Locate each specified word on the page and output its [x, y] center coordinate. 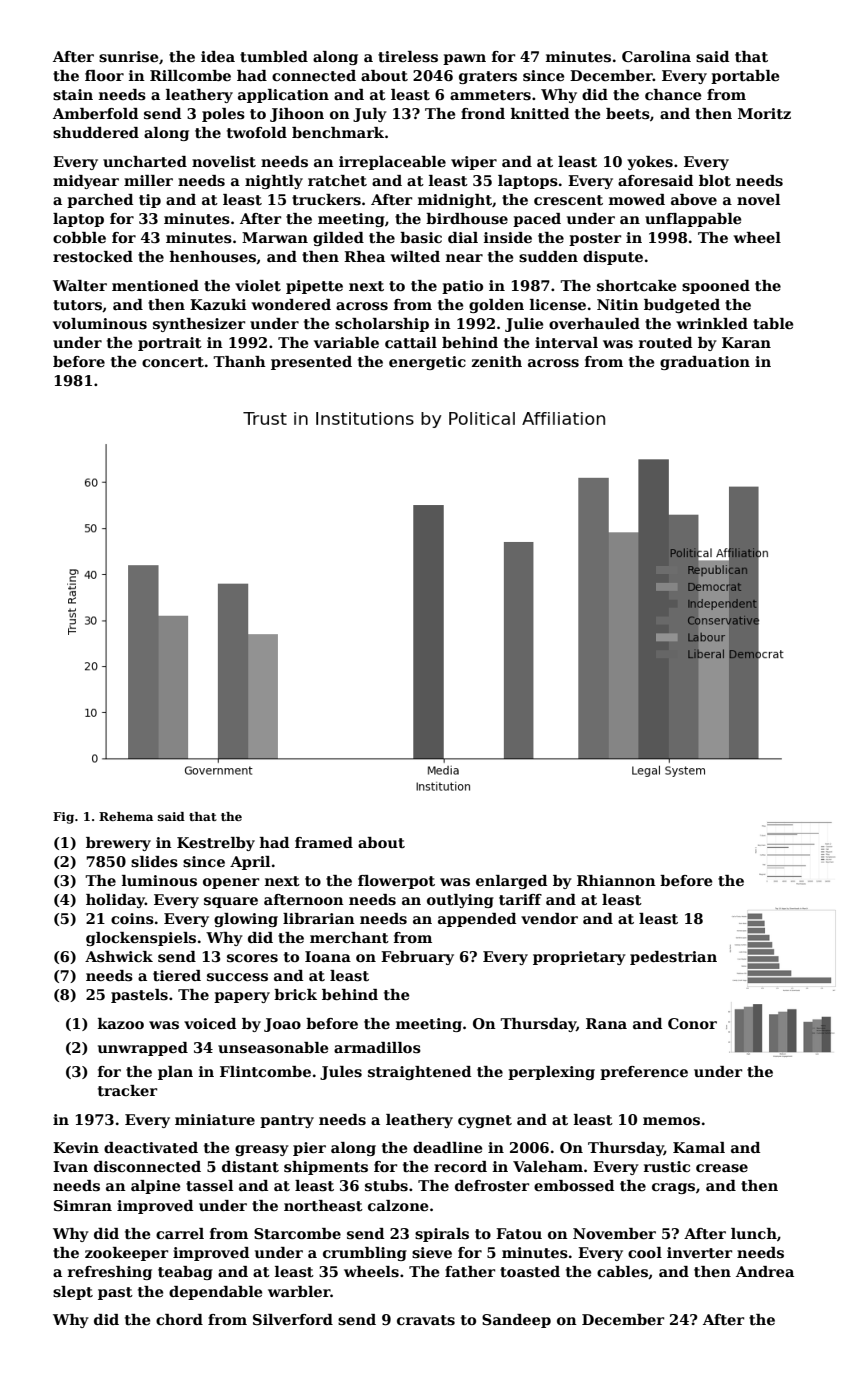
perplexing [551, 1073]
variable [346, 342]
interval [566, 342]
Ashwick [119, 957]
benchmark [338, 132]
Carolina [656, 56]
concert [173, 362]
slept [73, 1293]
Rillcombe [190, 75]
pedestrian [673, 958]
